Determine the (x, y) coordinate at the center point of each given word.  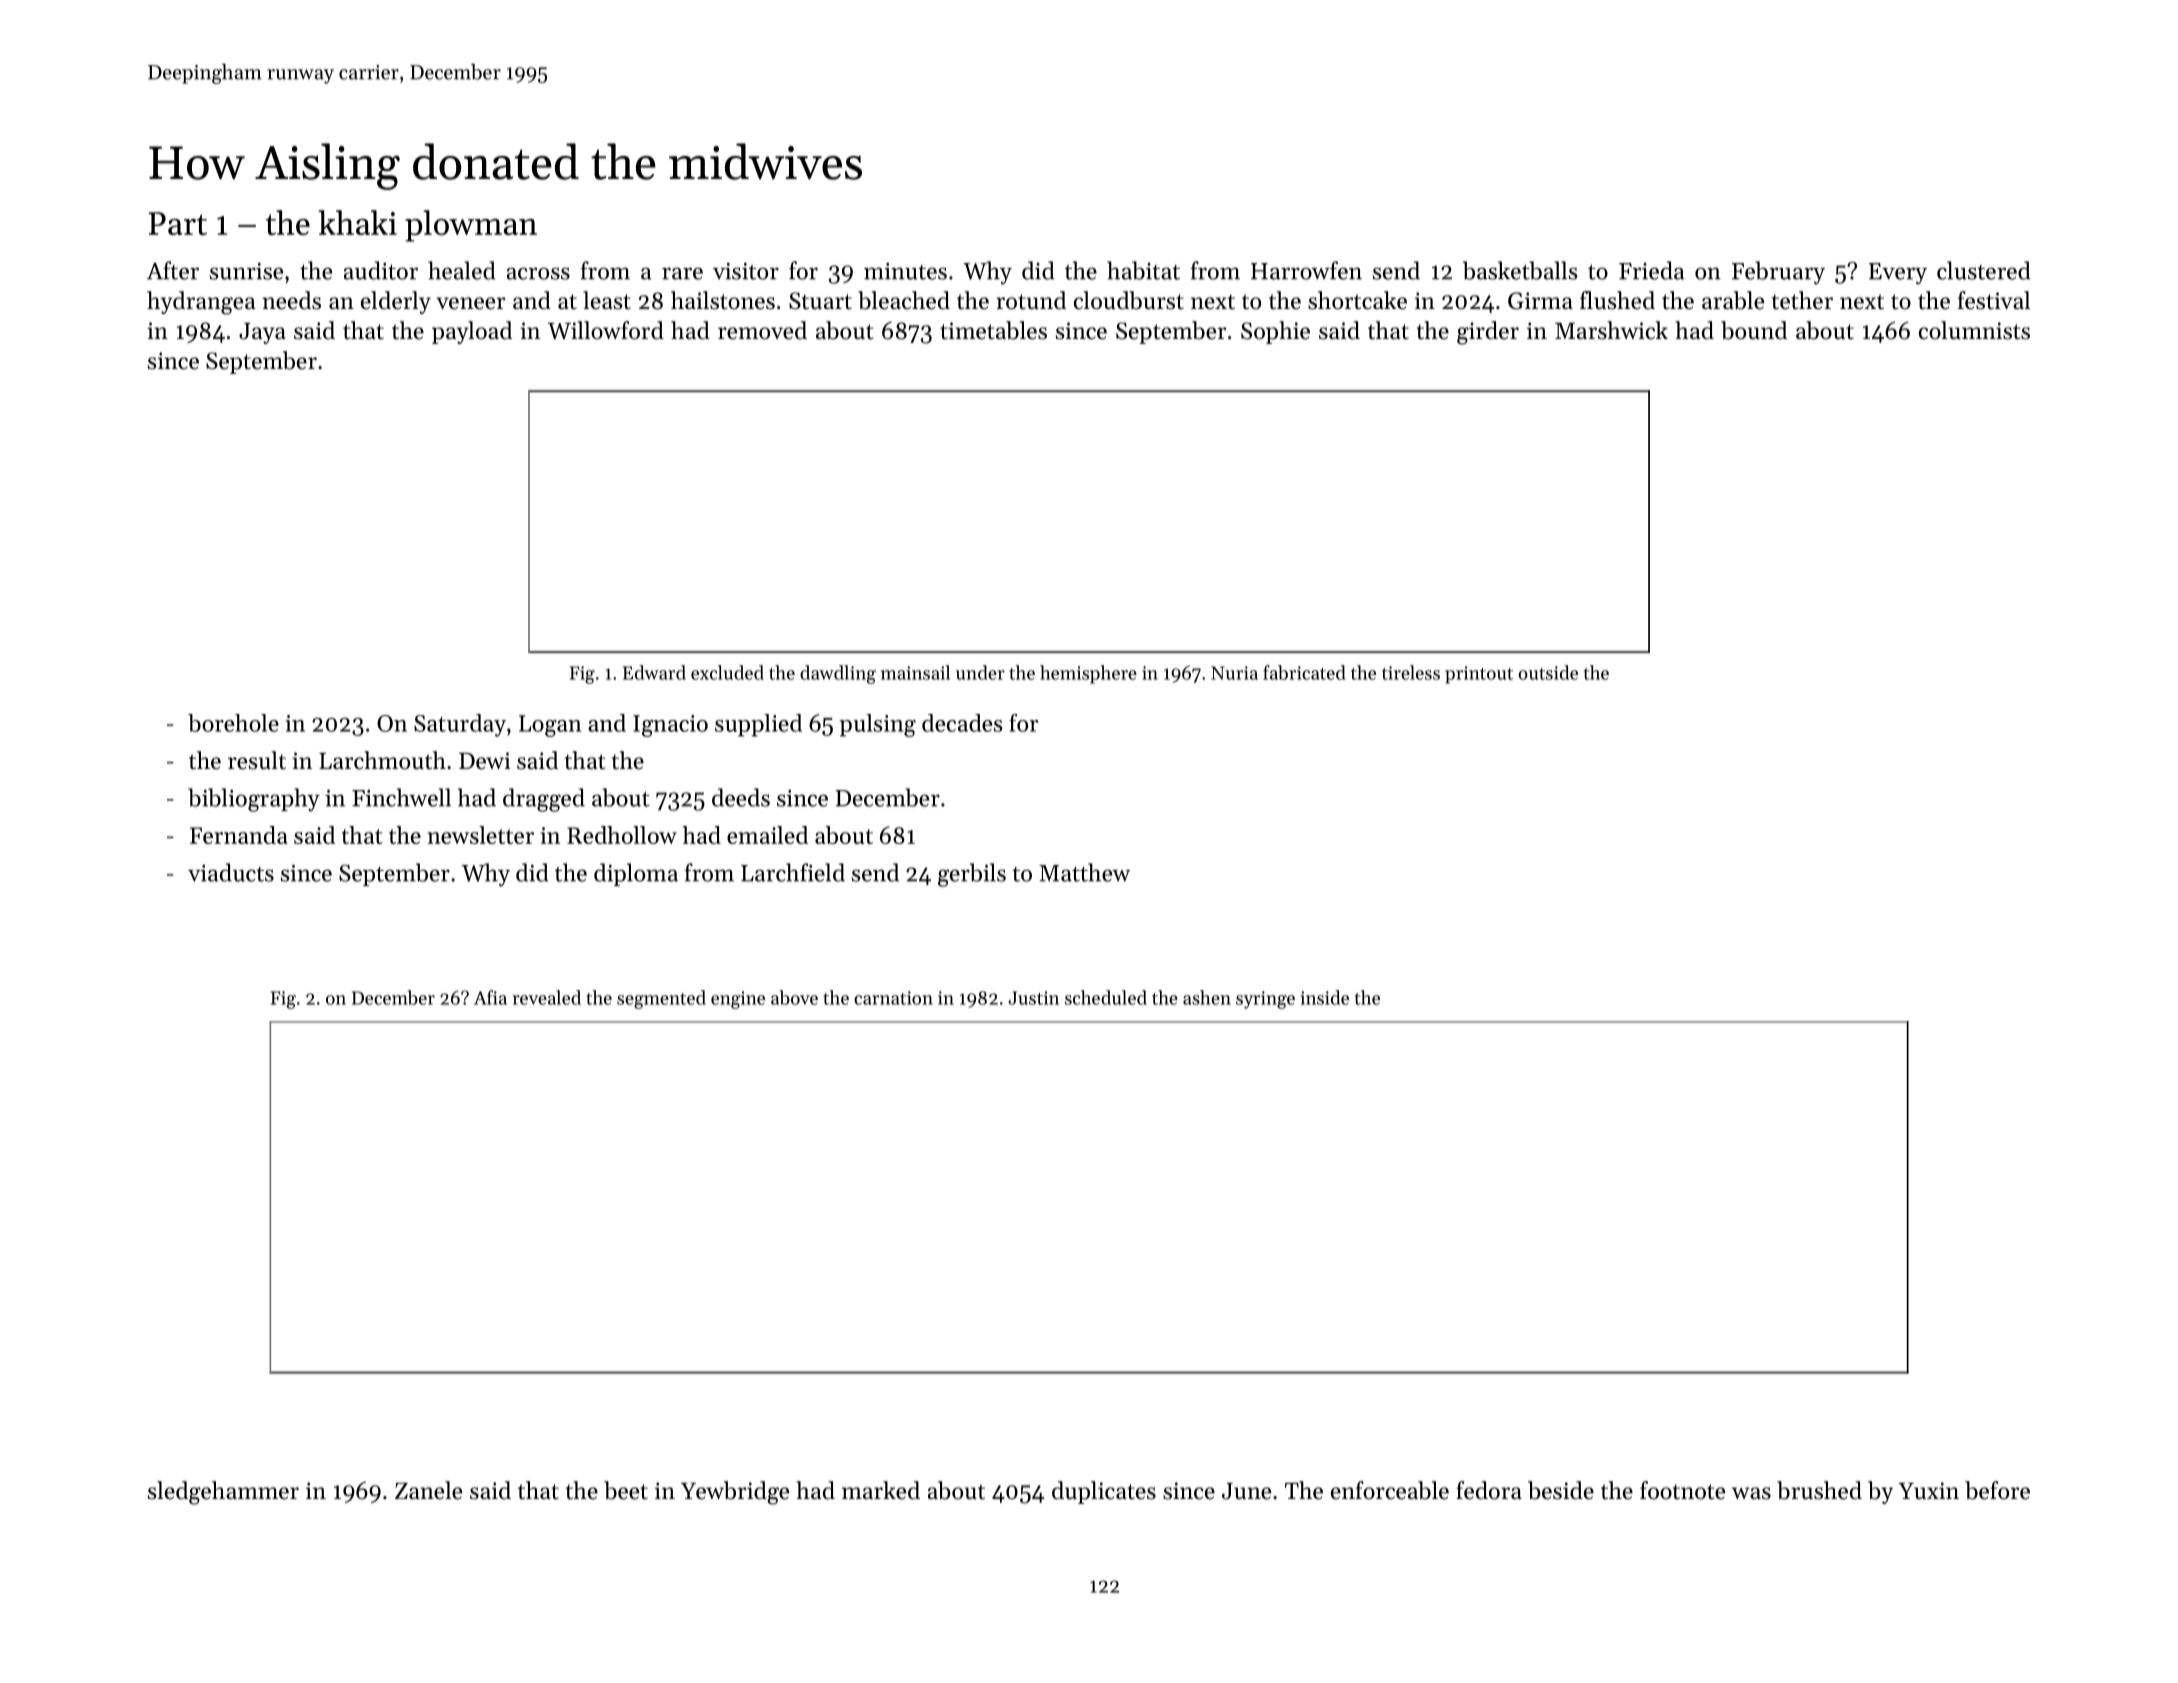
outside (1548, 672)
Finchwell (401, 797)
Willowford (606, 330)
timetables (993, 330)
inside (1324, 997)
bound (1754, 330)
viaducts (231, 872)
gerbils (972, 875)
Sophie (1275, 332)
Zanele (428, 1490)
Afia (490, 997)
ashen (1207, 997)
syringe (1265, 1000)
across (538, 273)
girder (1488, 333)
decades (962, 723)
